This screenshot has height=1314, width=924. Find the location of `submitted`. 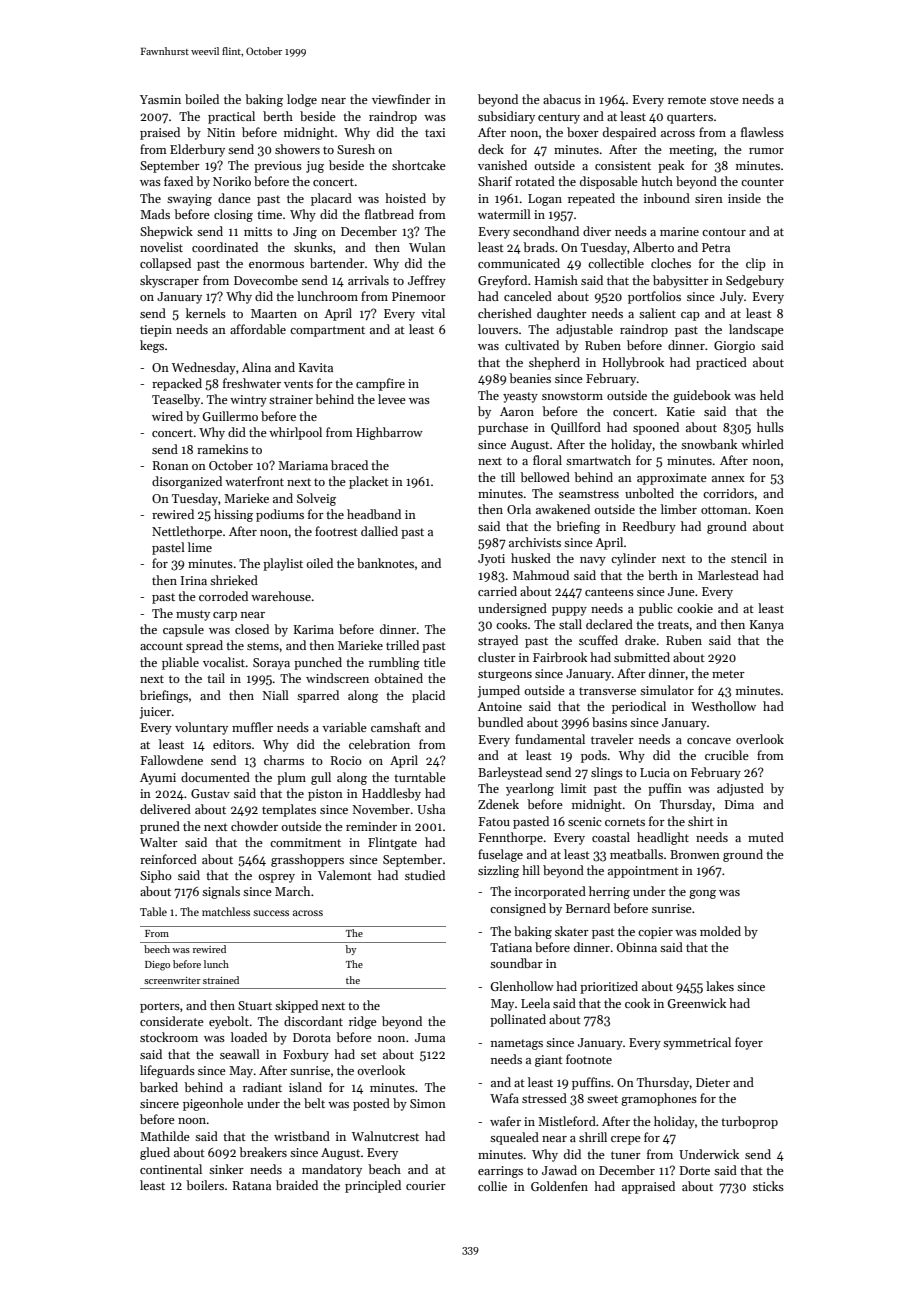

submitted is located at coordinates (642, 657).
